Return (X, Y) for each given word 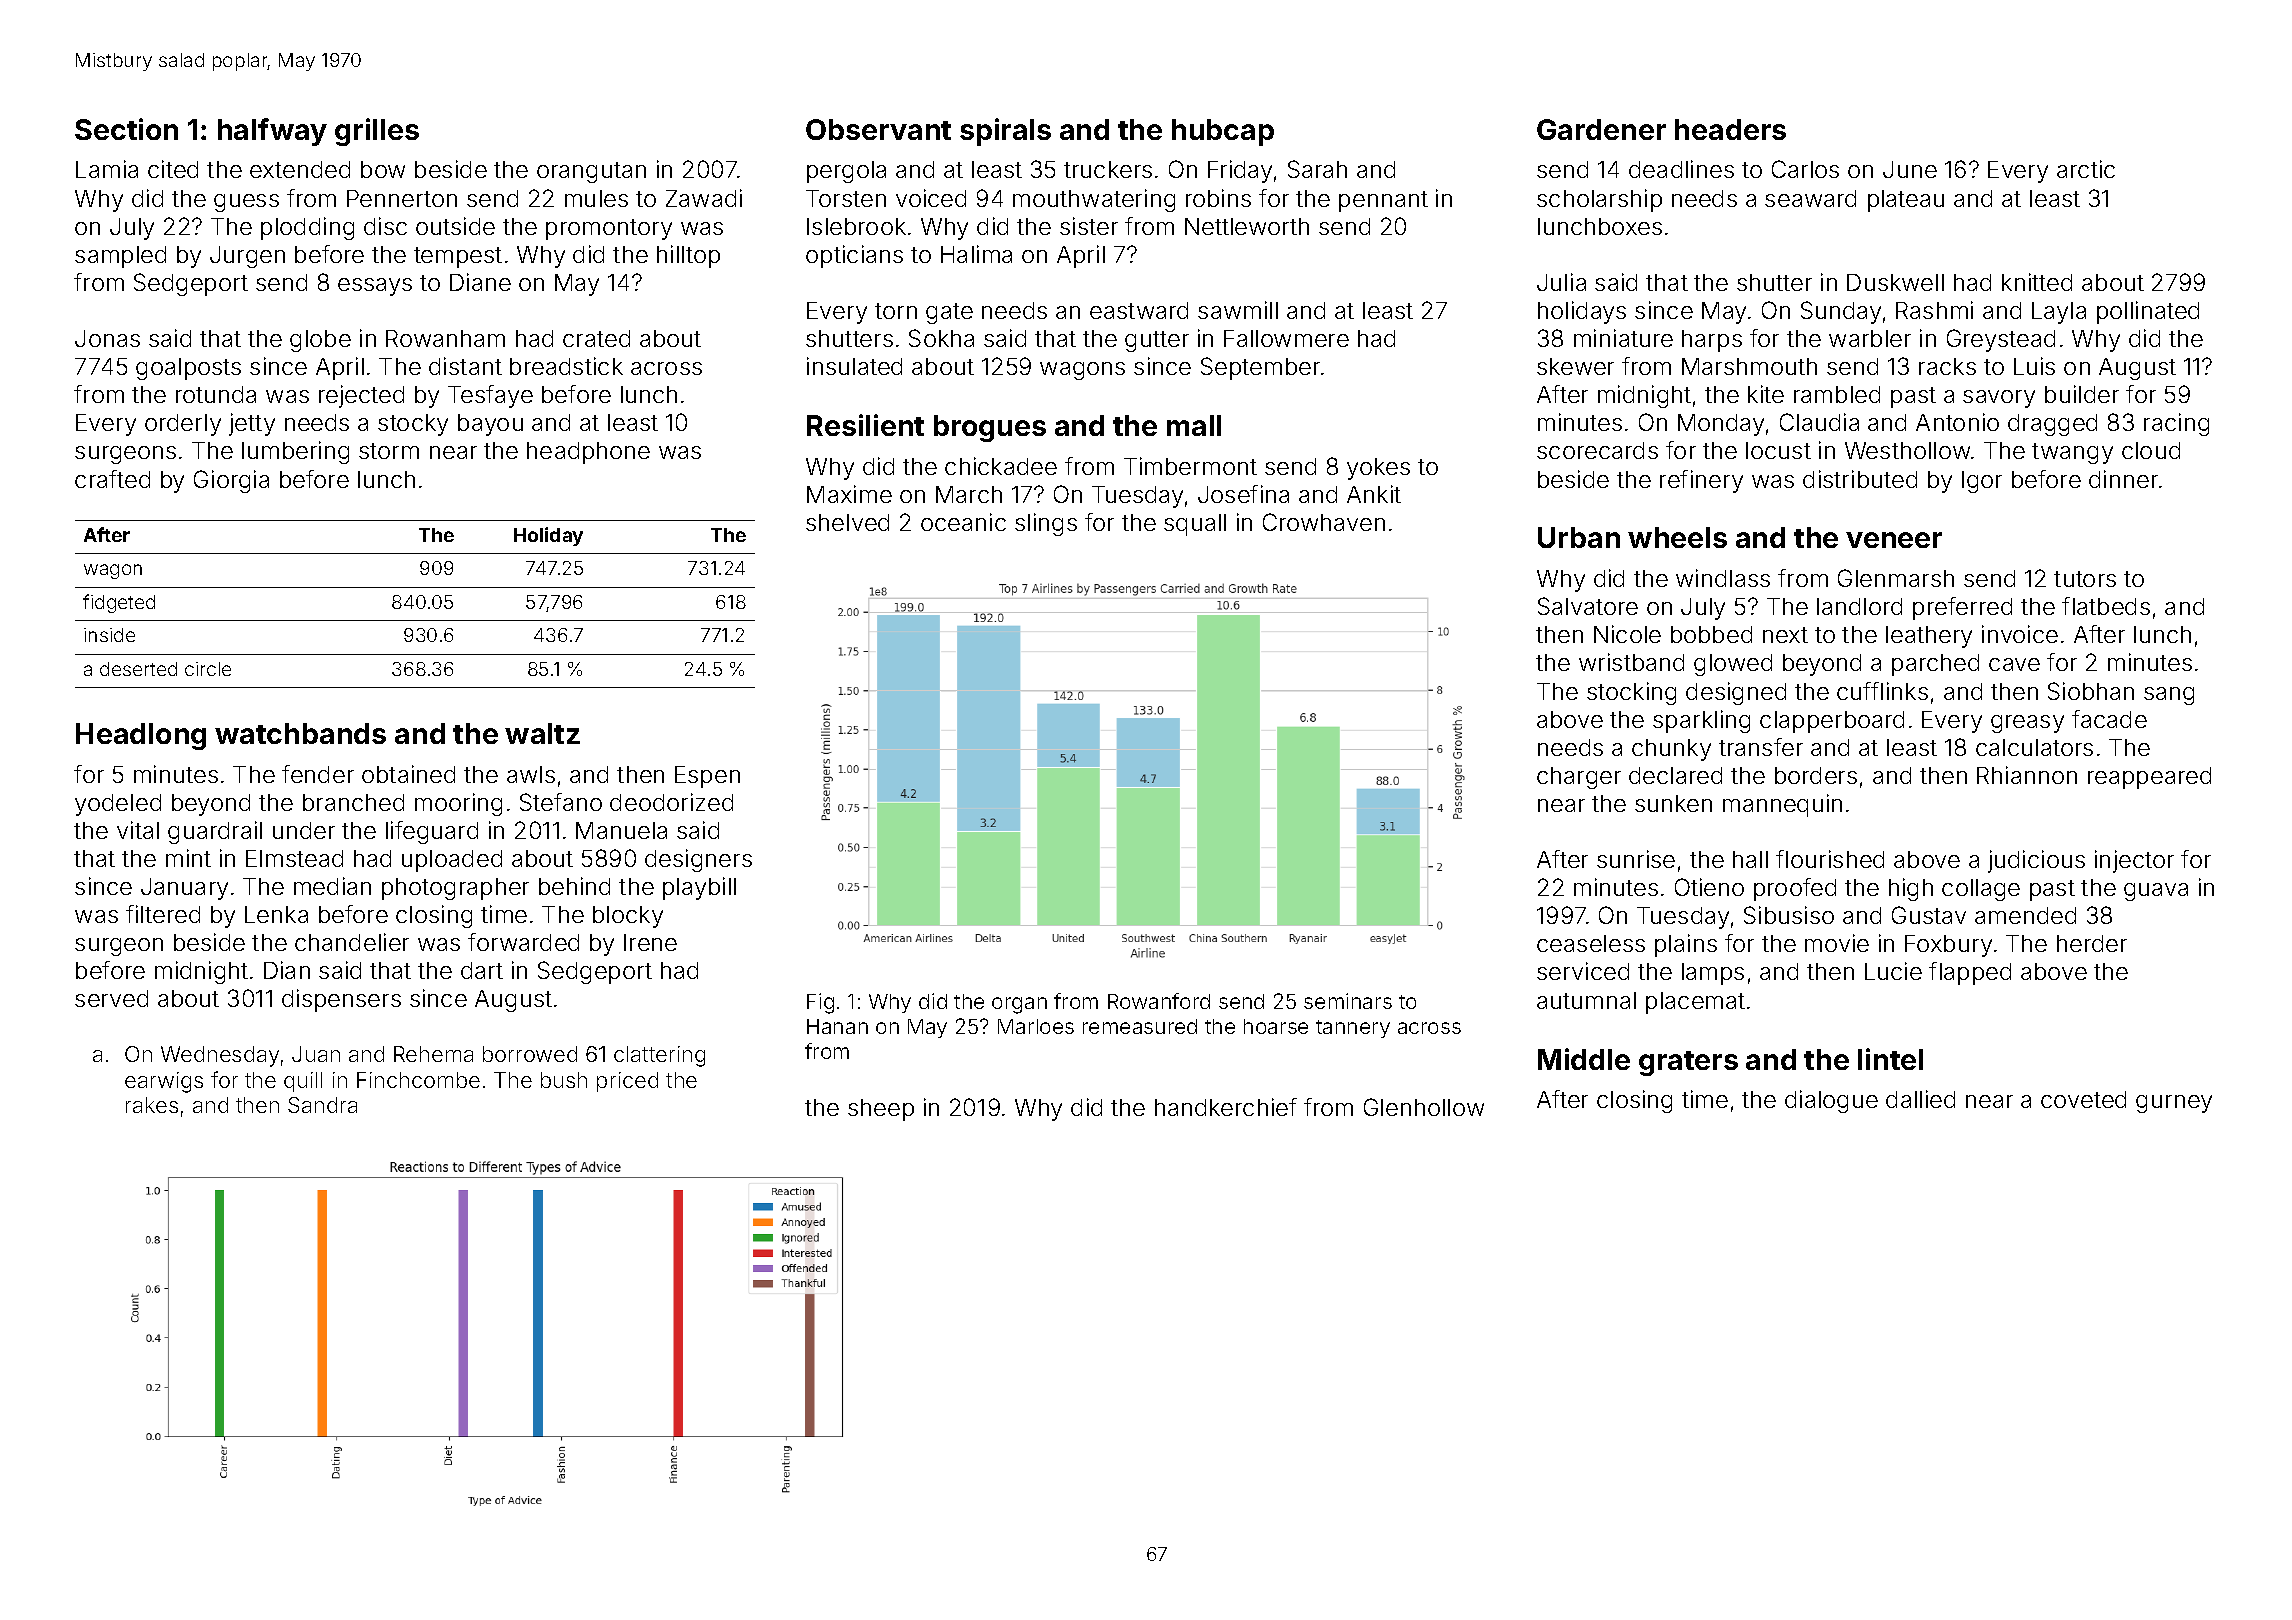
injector (2134, 861)
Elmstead (294, 858)
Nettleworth (1247, 226)
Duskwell (1895, 282)
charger (1579, 778)
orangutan (591, 172)
